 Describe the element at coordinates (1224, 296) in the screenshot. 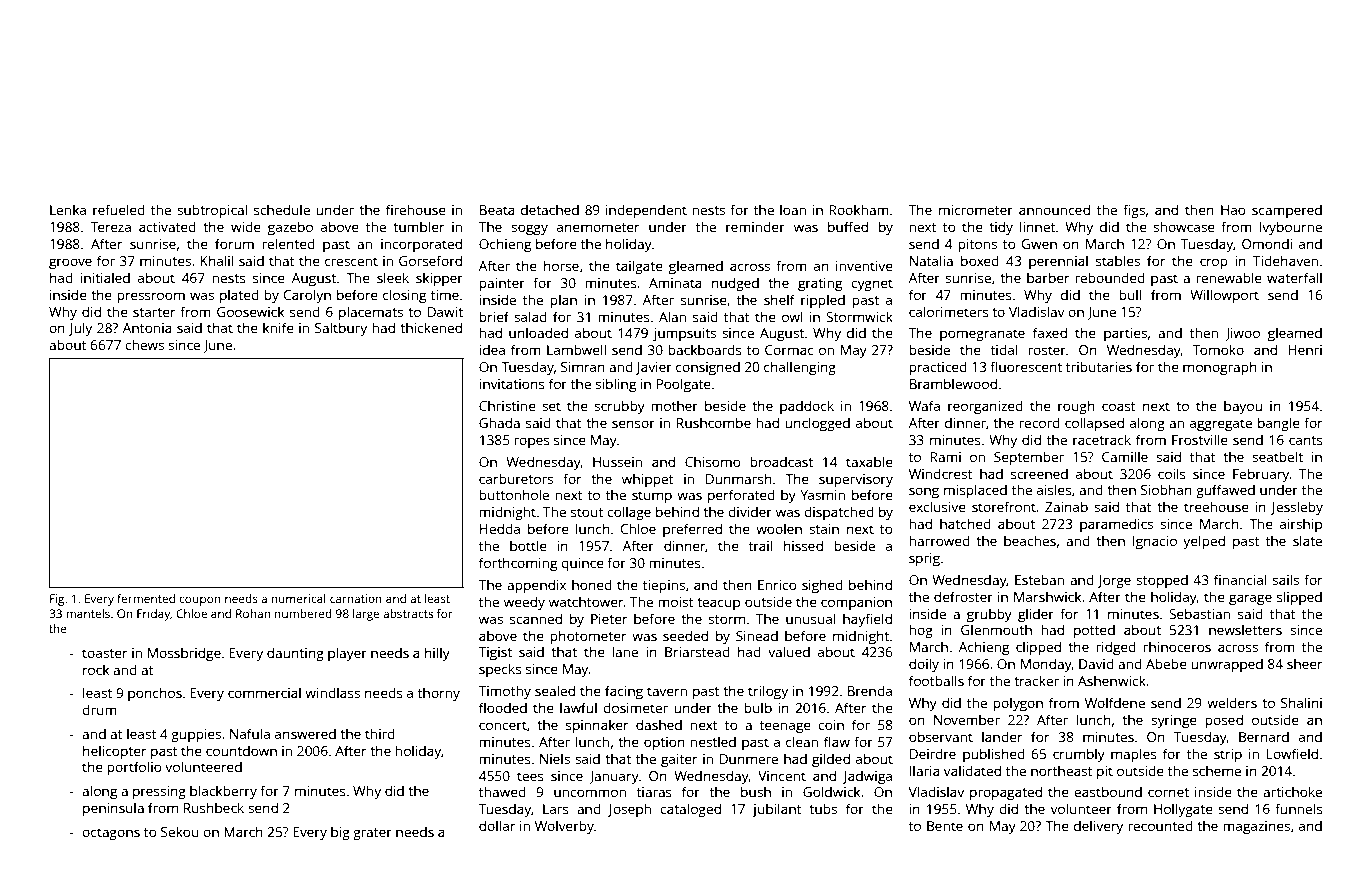

I see `Willowport` at that location.
